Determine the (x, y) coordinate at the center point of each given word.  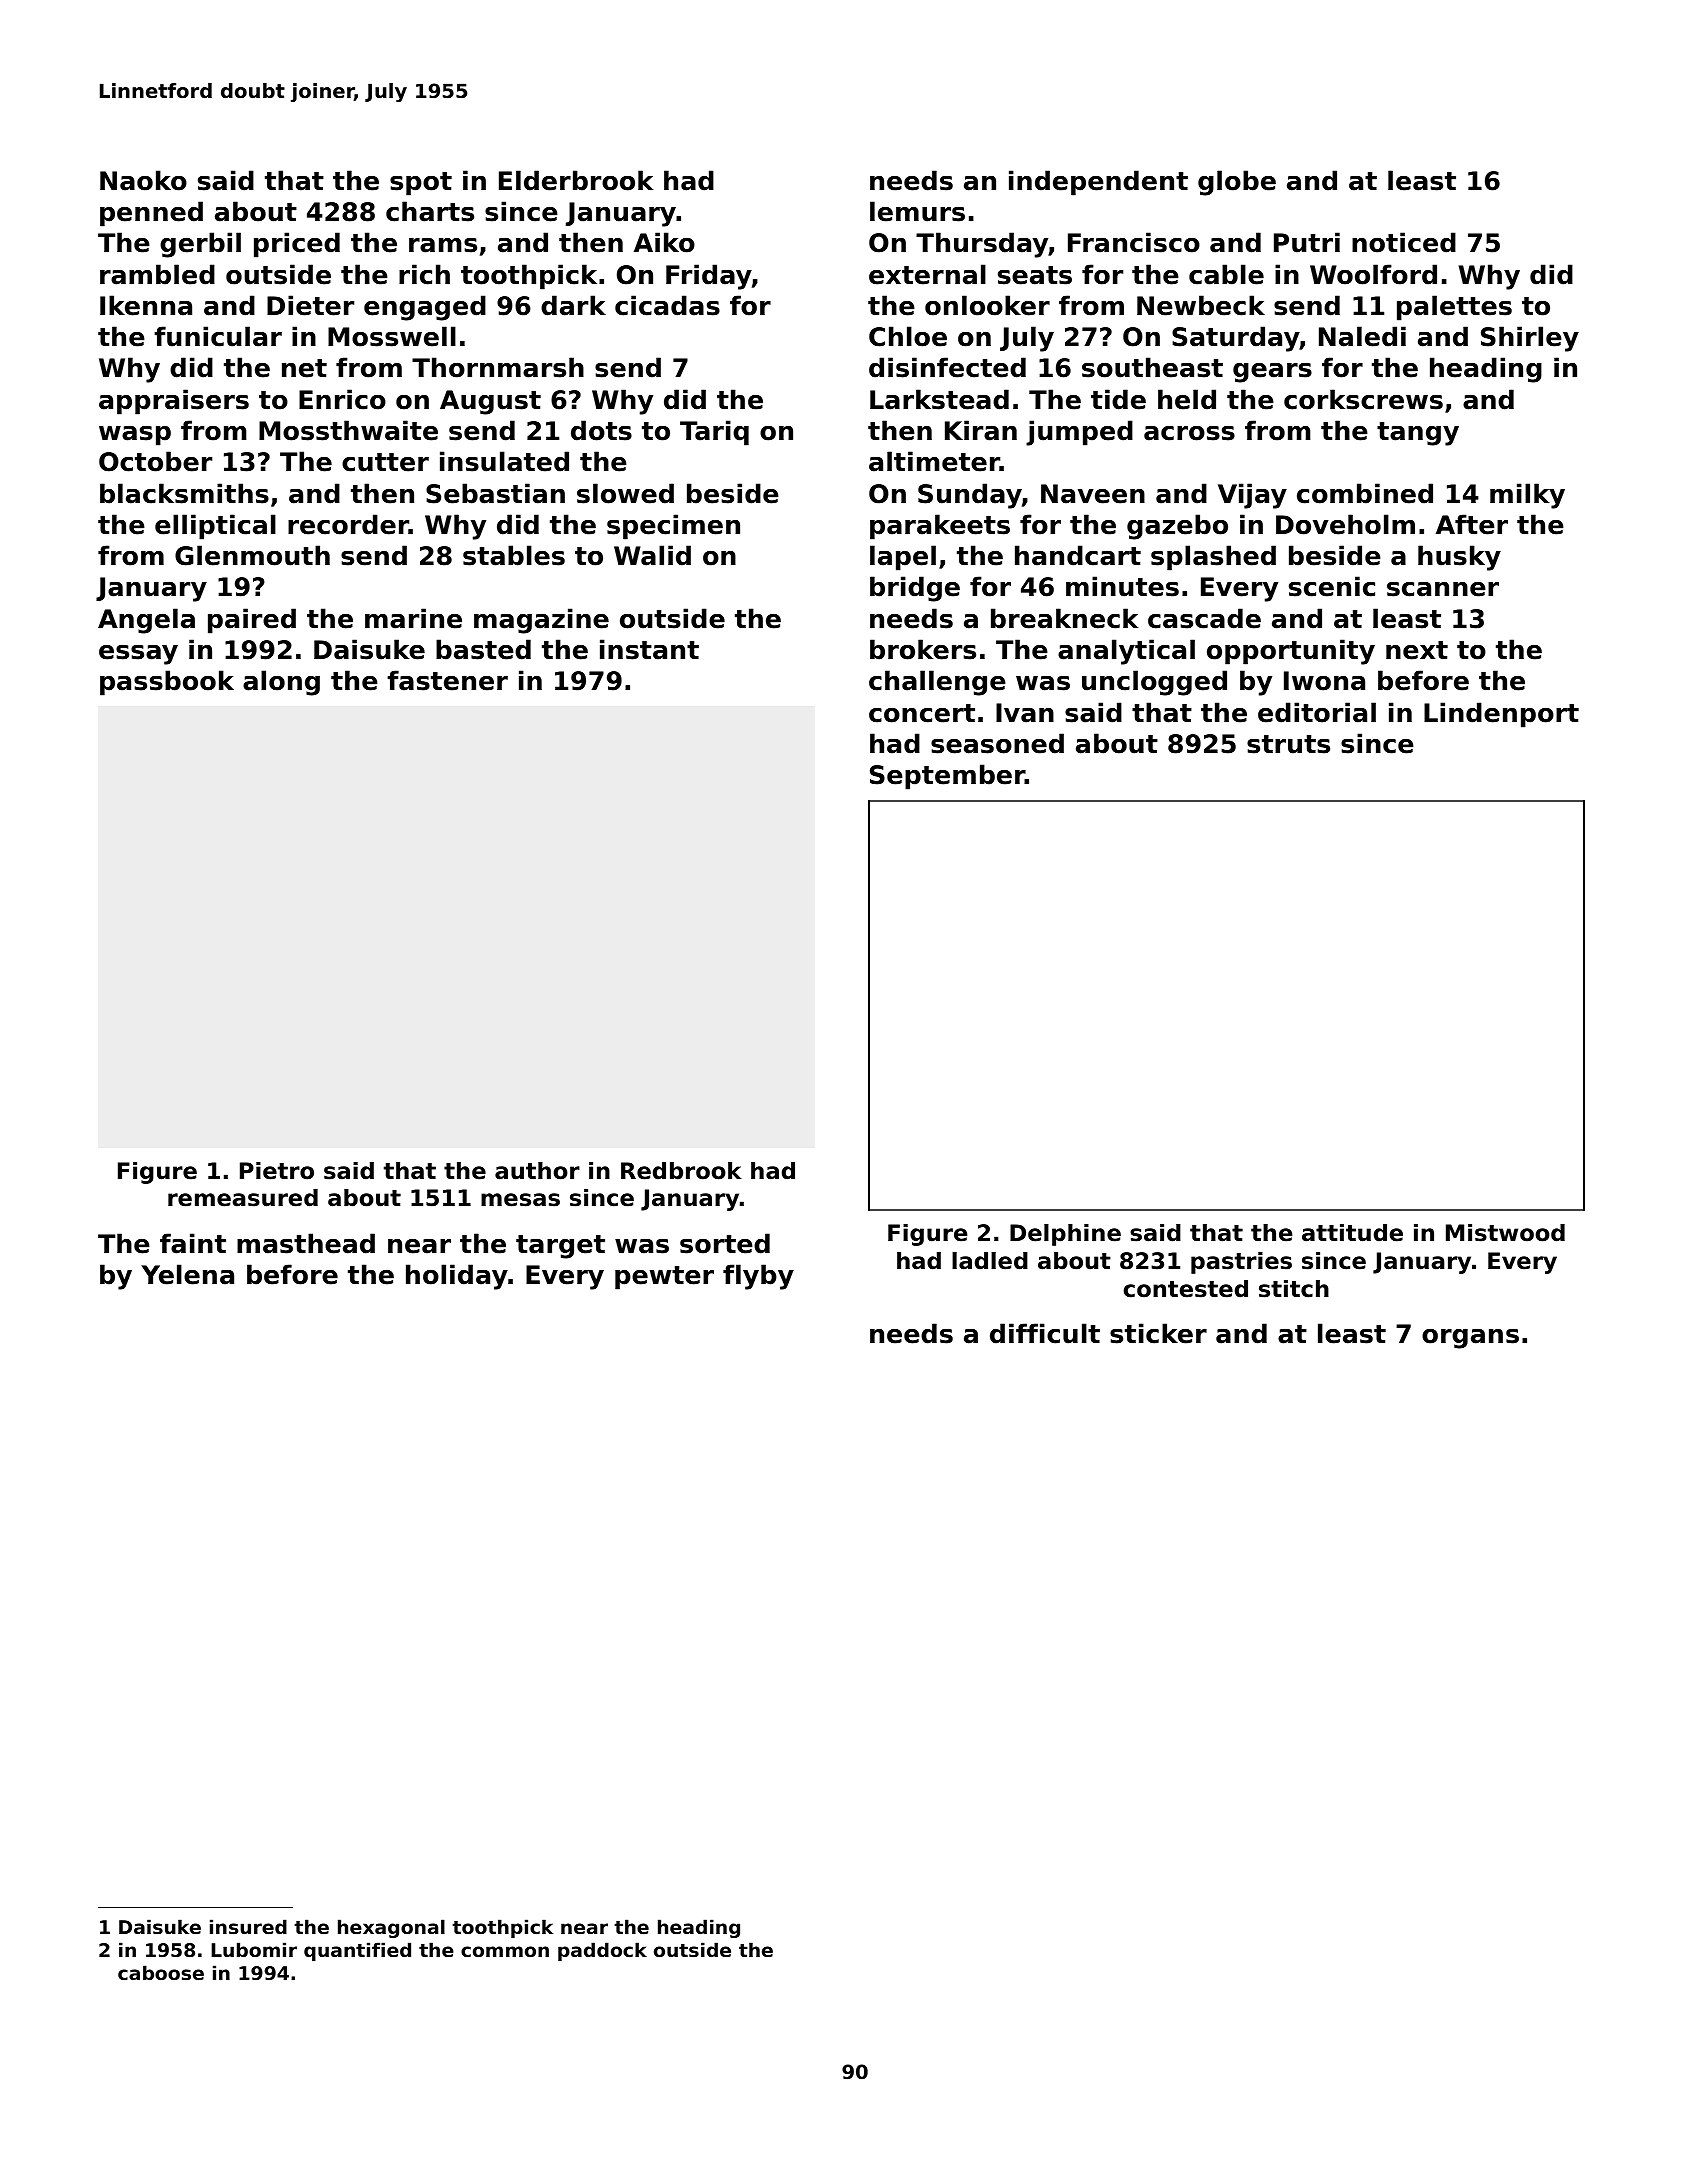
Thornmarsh (498, 367)
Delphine (1065, 1235)
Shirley (1530, 339)
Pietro (277, 1171)
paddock (602, 1951)
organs (1470, 1339)
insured (248, 1927)
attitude (1352, 1233)
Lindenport (1501, 715)
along (281, 683)
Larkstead (939, 399)
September (947, 777)
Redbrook (681, 1171)
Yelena (187, 1274)
